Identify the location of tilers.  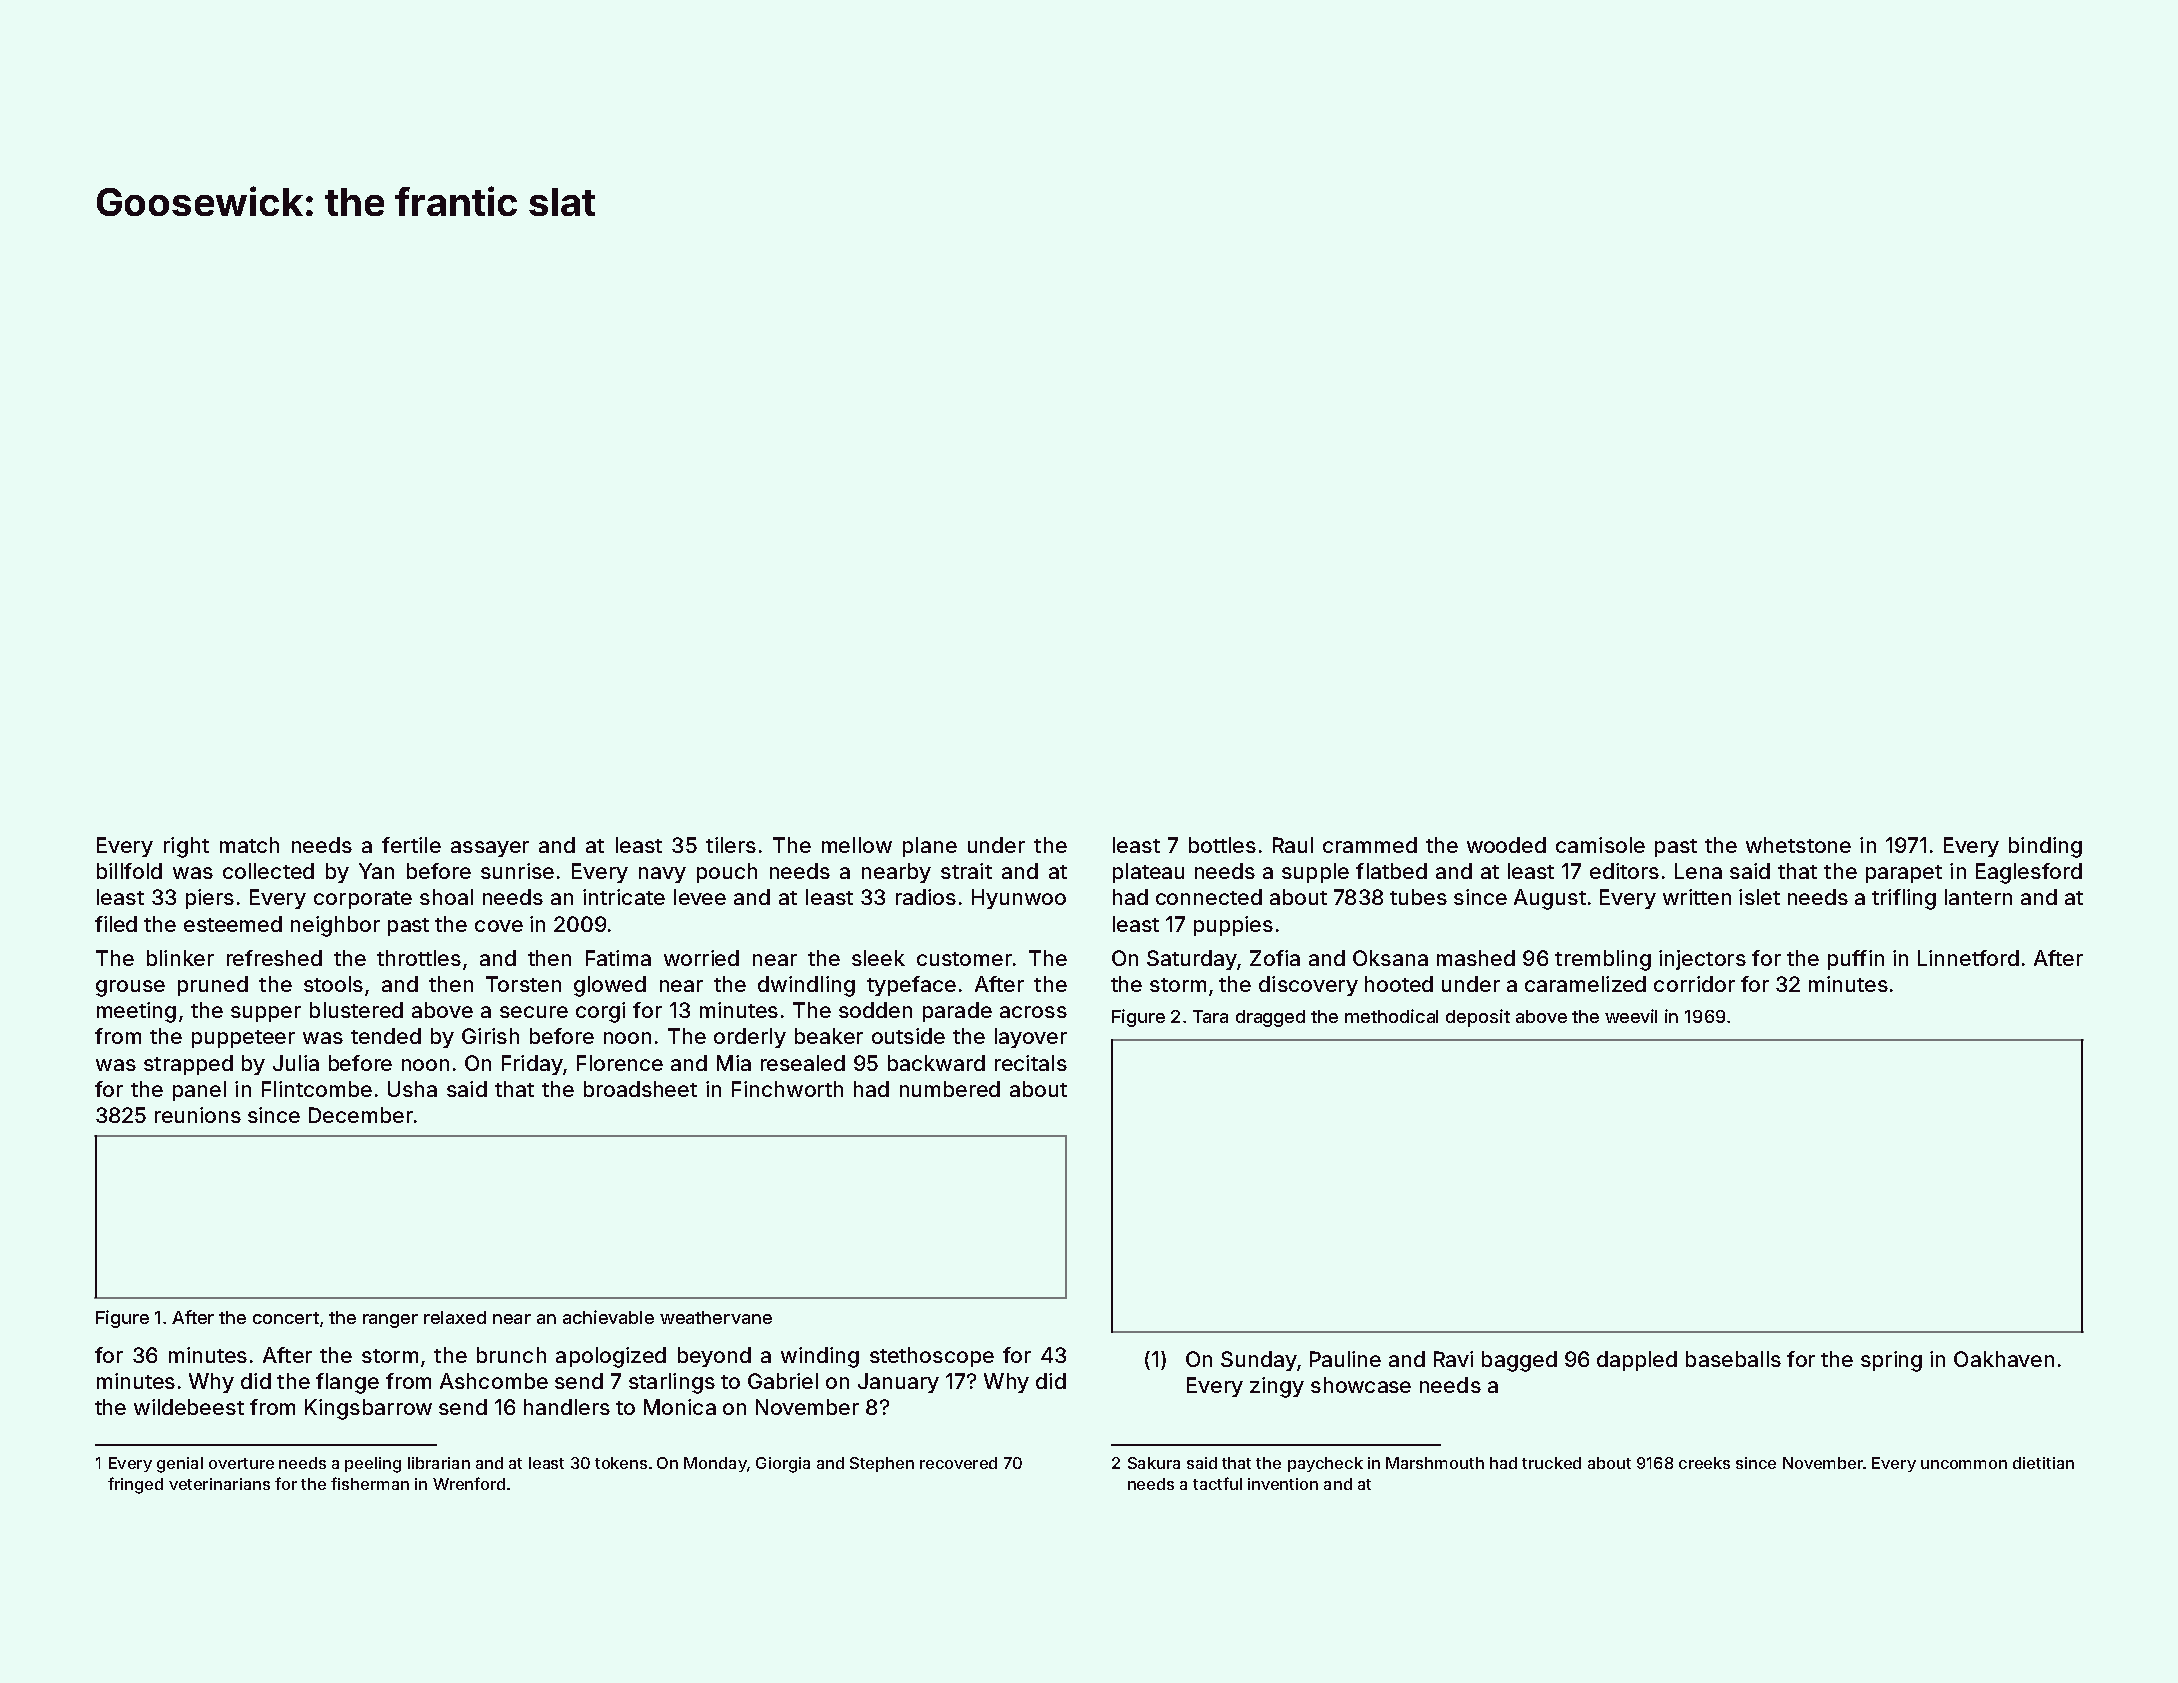
(731, 845).
